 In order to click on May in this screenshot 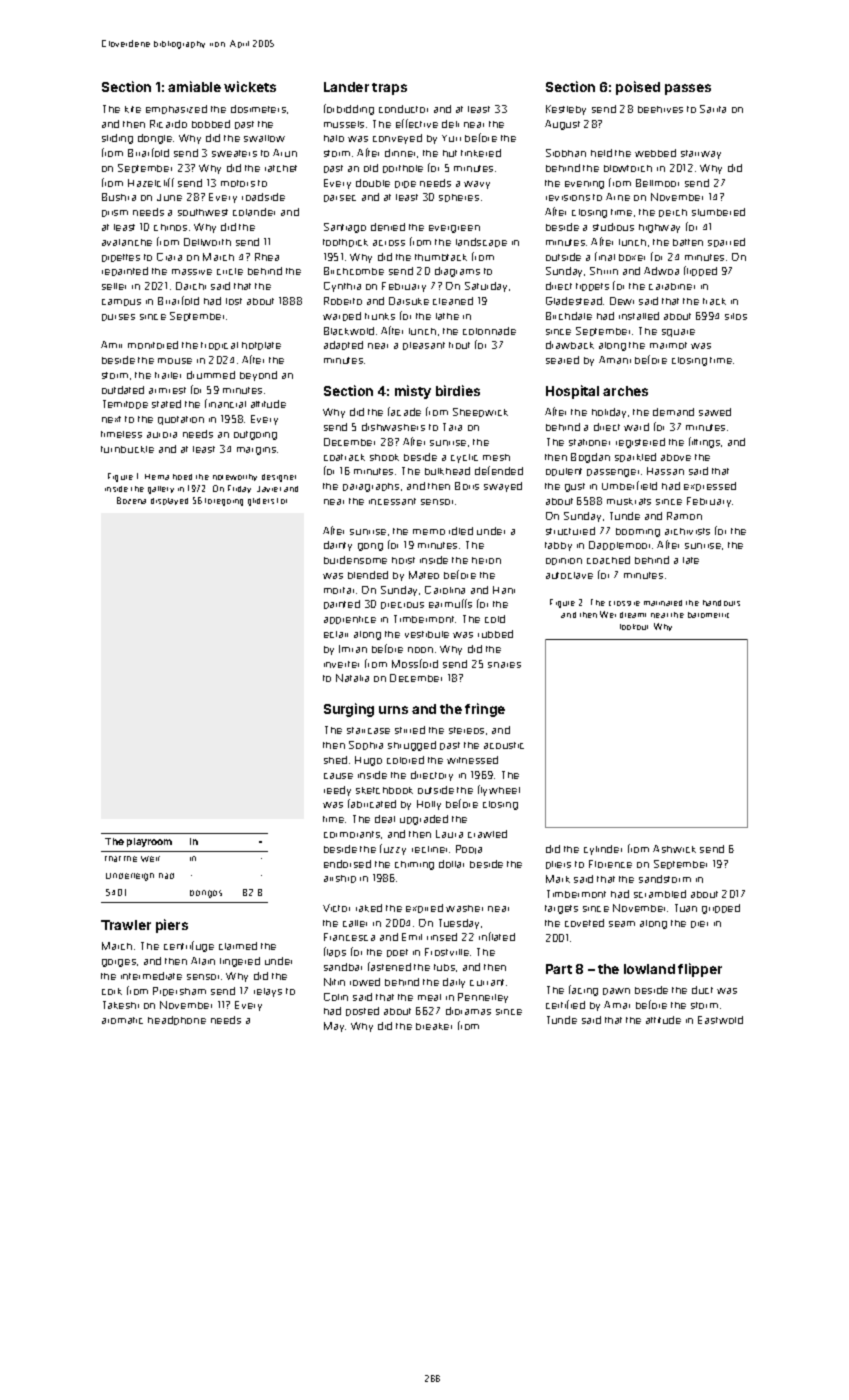, I will do `click(334, 1027)`.
